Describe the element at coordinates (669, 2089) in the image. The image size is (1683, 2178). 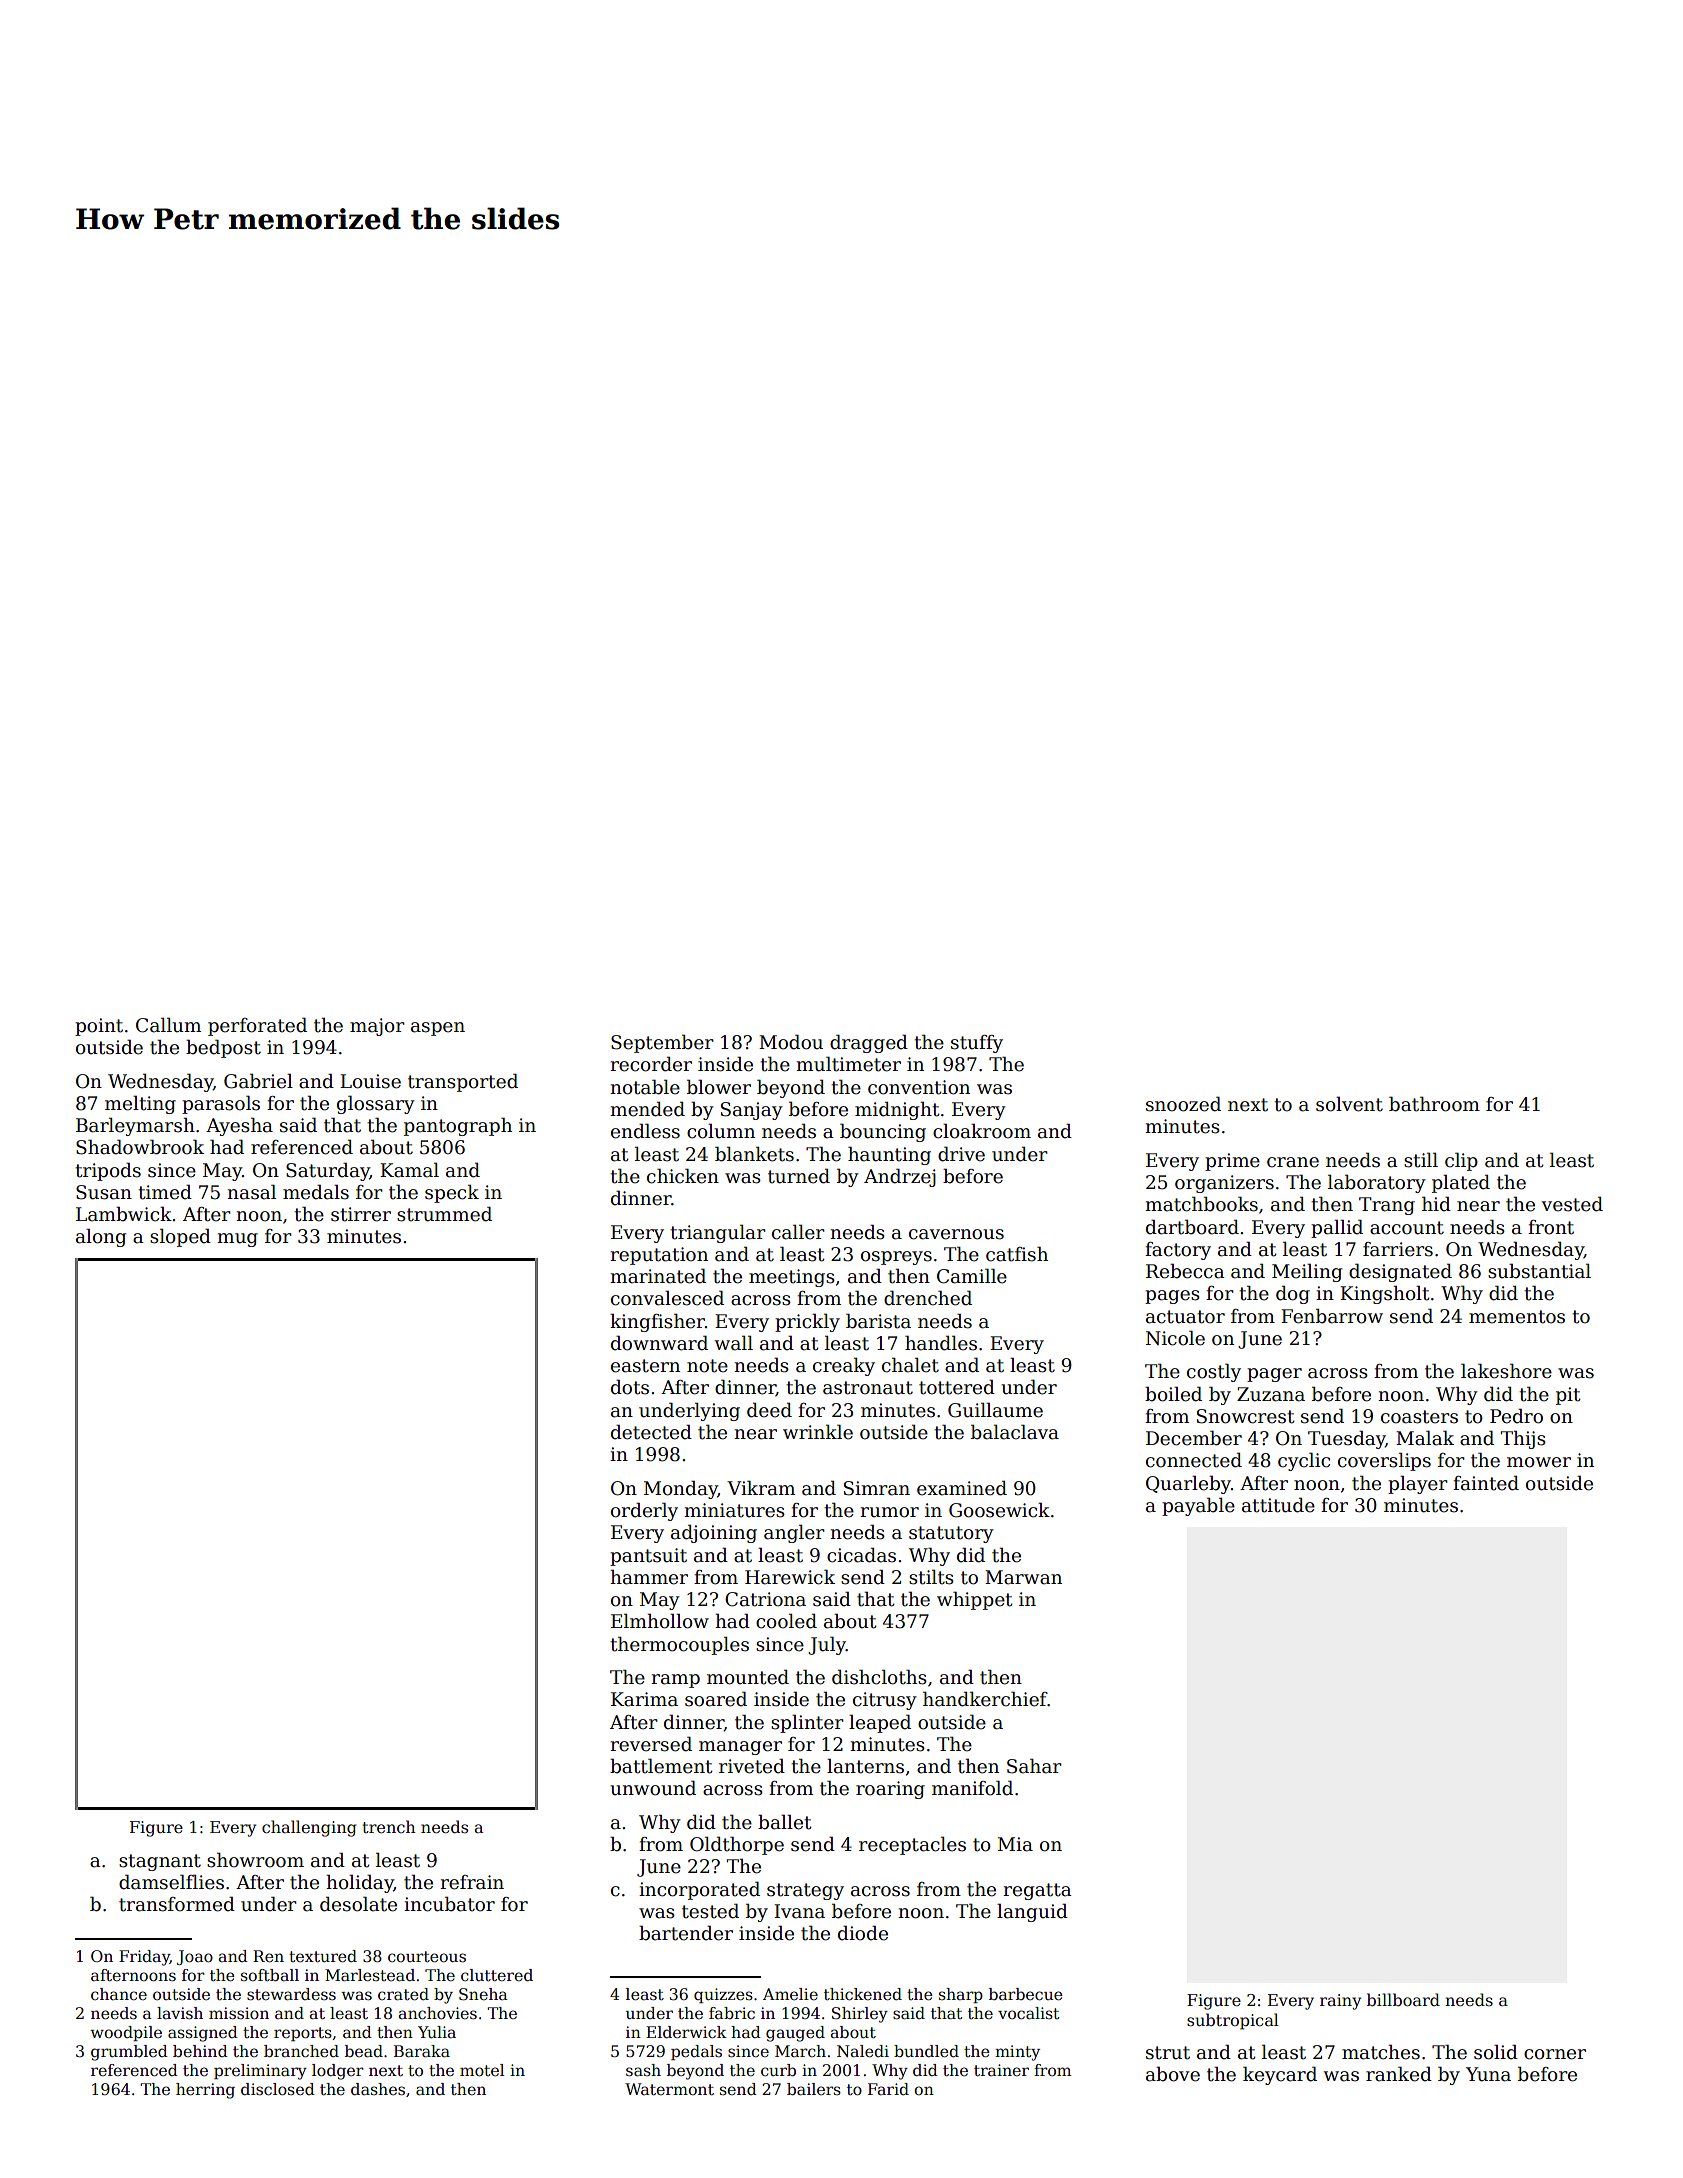
I see `Watermont` at that location.
